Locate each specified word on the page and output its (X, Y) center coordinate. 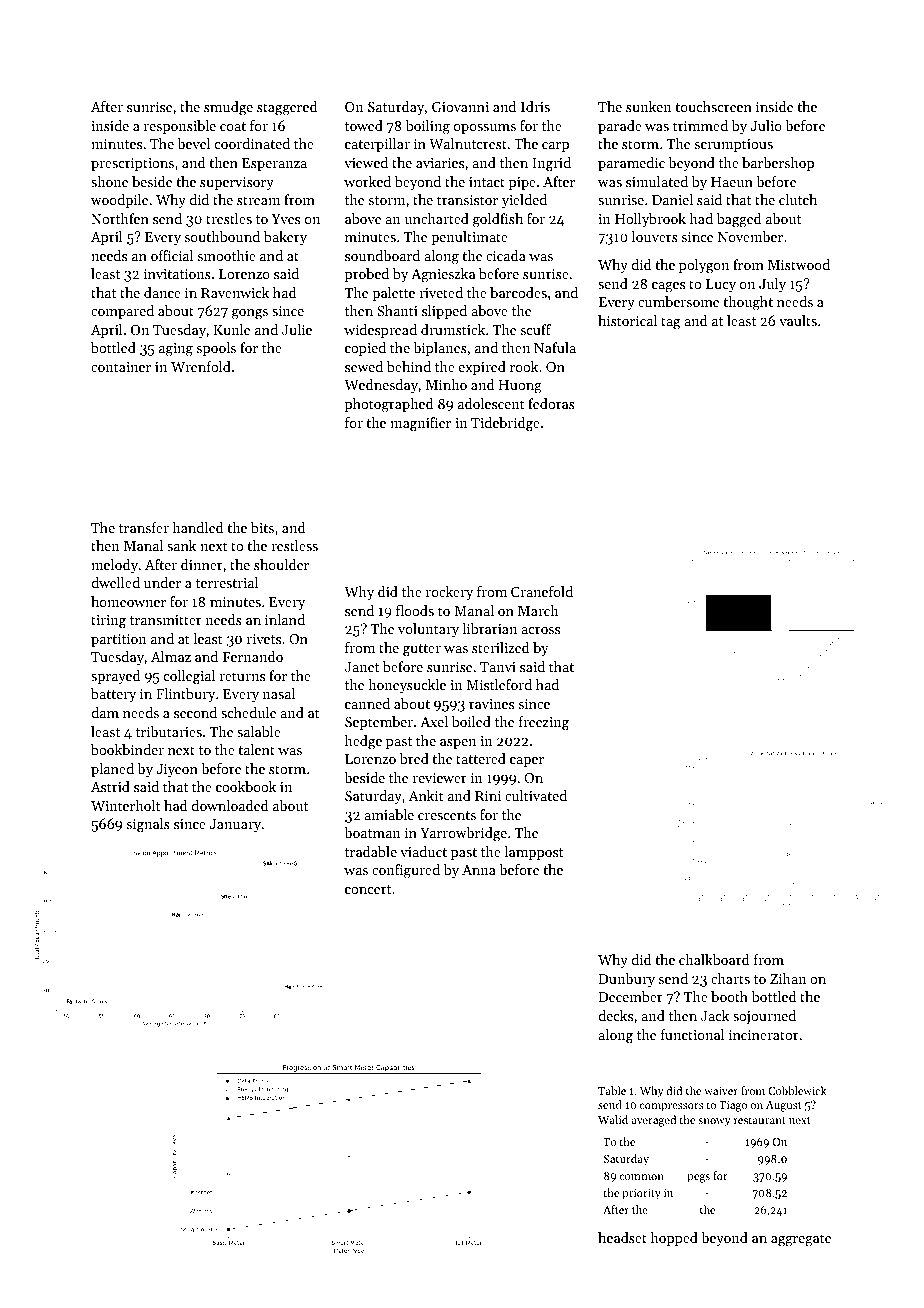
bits (262, 527)
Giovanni (460, 107)
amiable (389, 814)
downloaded (230, 805)
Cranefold (542, 591)
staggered (287, 108)
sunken (649, 106)
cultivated (536, 795)
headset (622, 1237)
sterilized (501, 647)
